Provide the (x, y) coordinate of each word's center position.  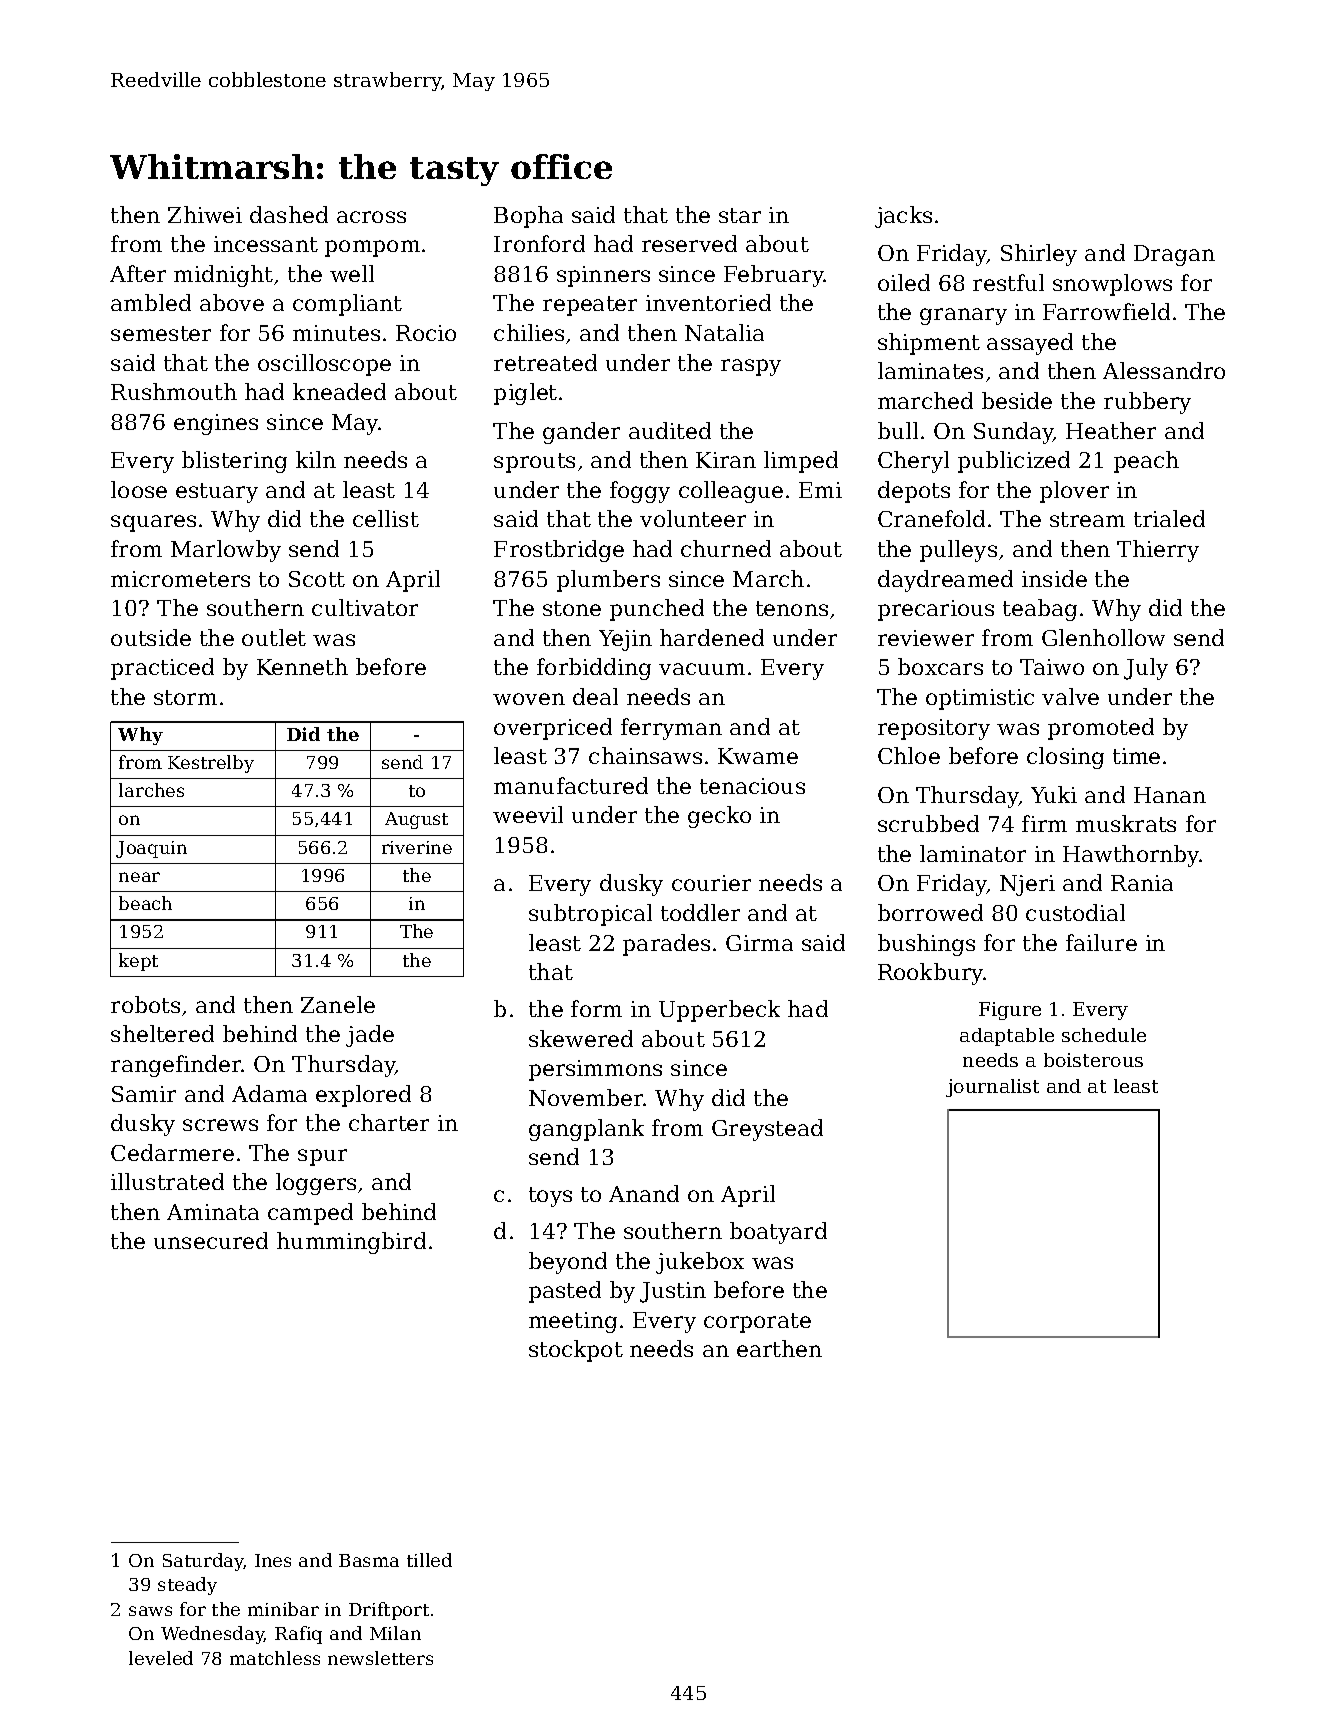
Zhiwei (205, 214)
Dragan (1174, 255)
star (740, 215)
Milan (395, 1633)
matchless (275, 1658)
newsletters (380, 1658)
